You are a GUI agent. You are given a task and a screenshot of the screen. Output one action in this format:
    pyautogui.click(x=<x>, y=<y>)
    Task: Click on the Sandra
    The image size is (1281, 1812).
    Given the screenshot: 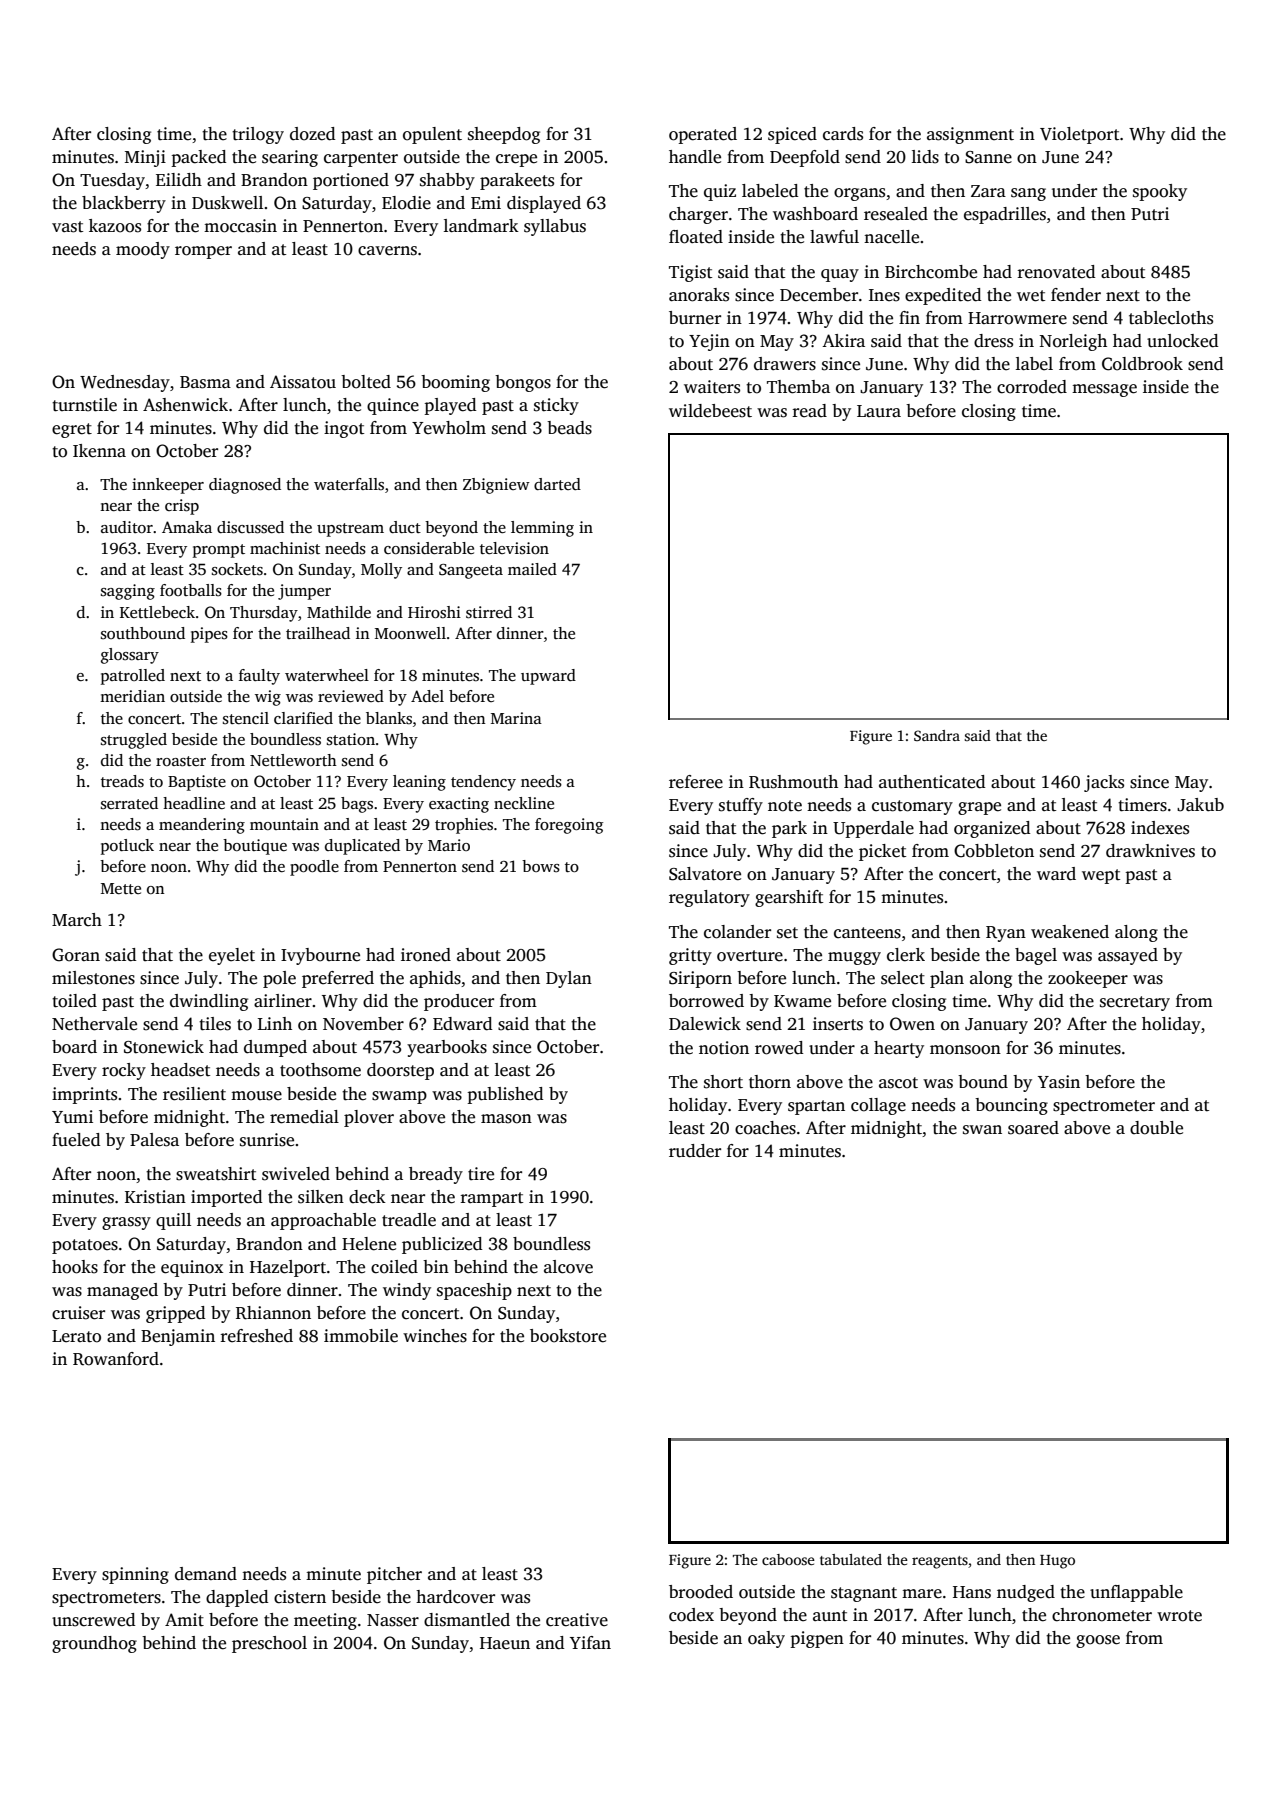 What is the action you would take?
    pyautogui.click(x=937, y=735)
